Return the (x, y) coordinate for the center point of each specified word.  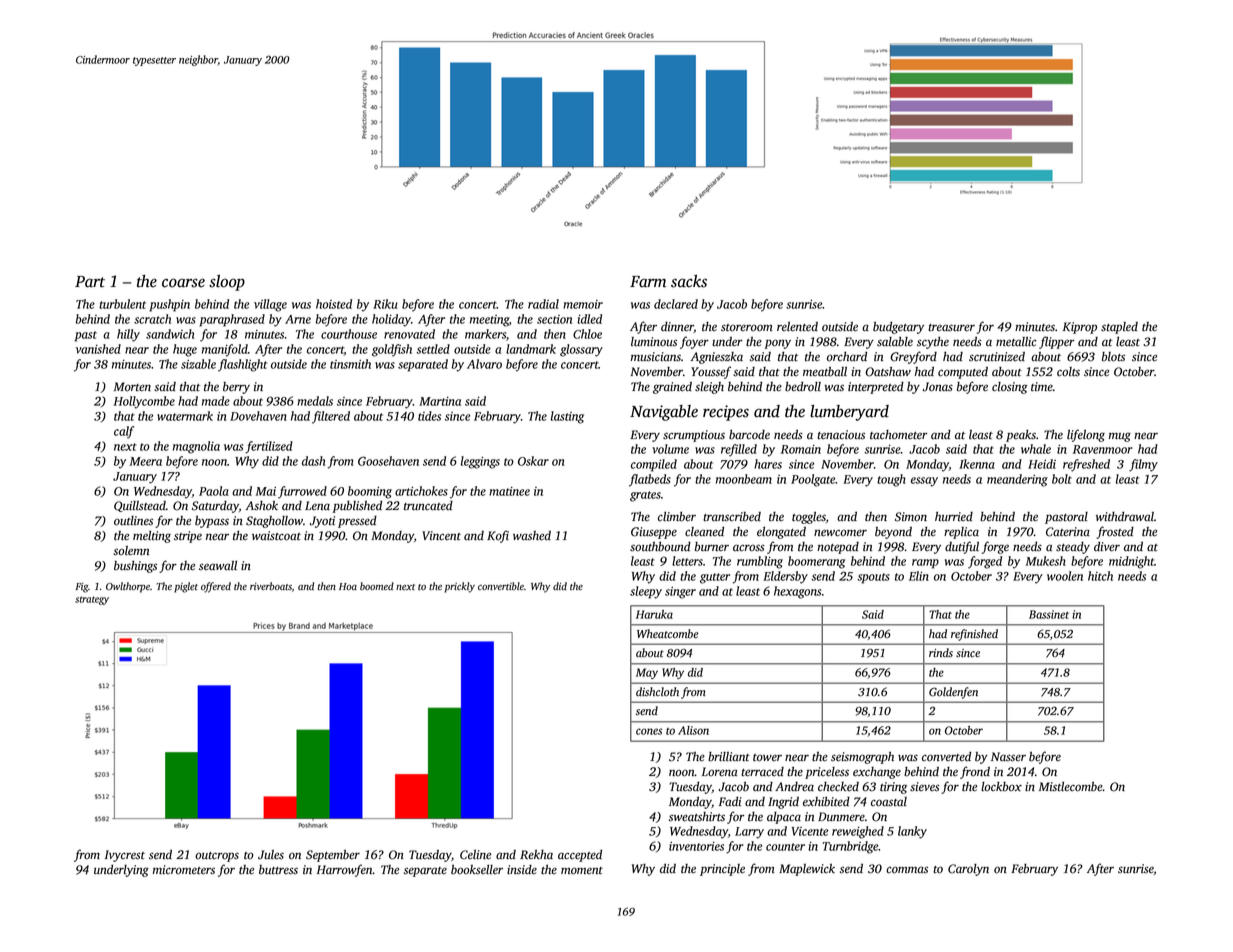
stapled (1119, 328)
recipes (726, 413)
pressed (357, 522)
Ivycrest (125, 856)
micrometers (184, 870)
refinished (974, 635)
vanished (98, 349)
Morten (132, 387)
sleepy (646, 592)
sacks (689, 281)
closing (1010, 388)
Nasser (1008, 757)
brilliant (729, 757)
